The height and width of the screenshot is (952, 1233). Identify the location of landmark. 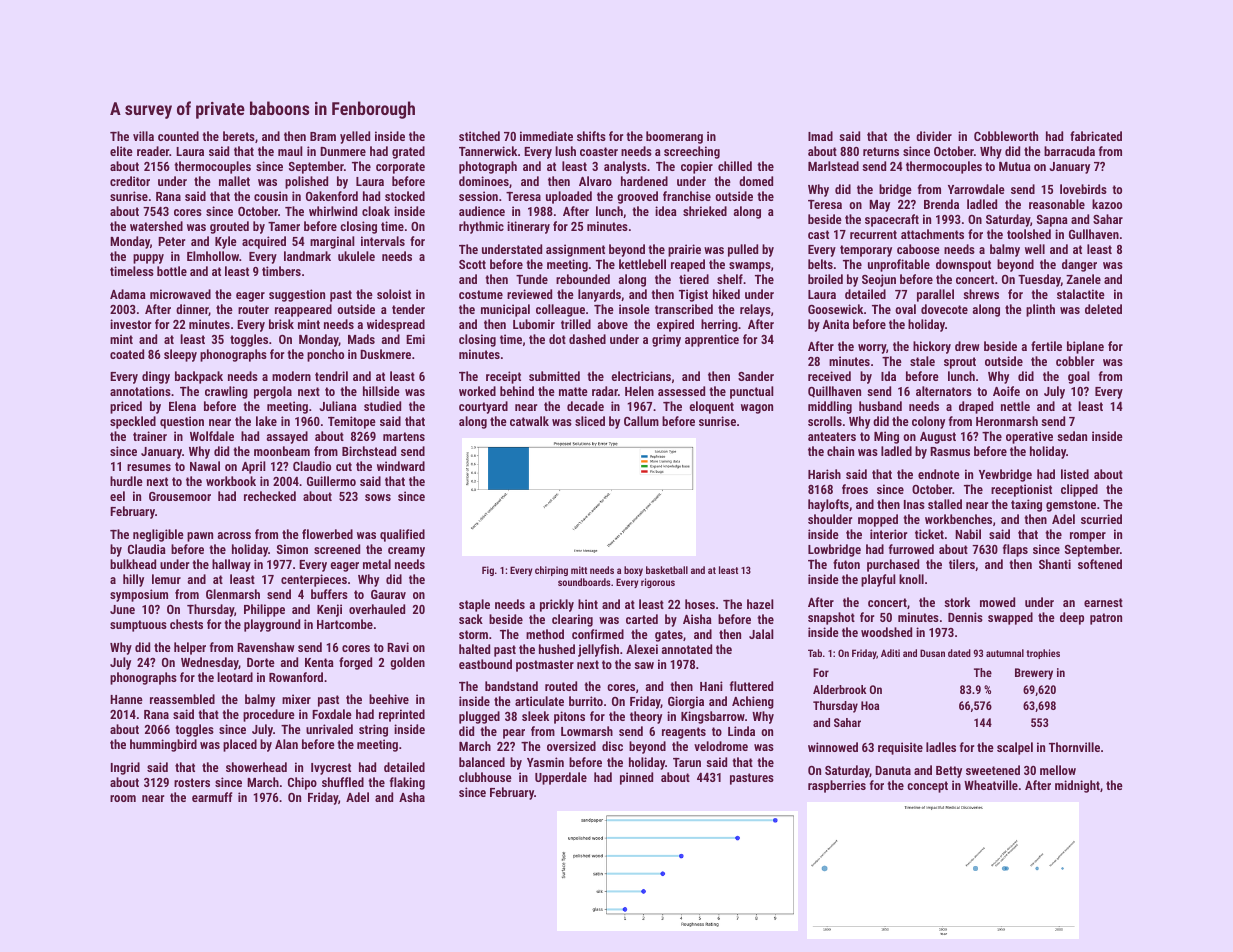
(307, 256).
